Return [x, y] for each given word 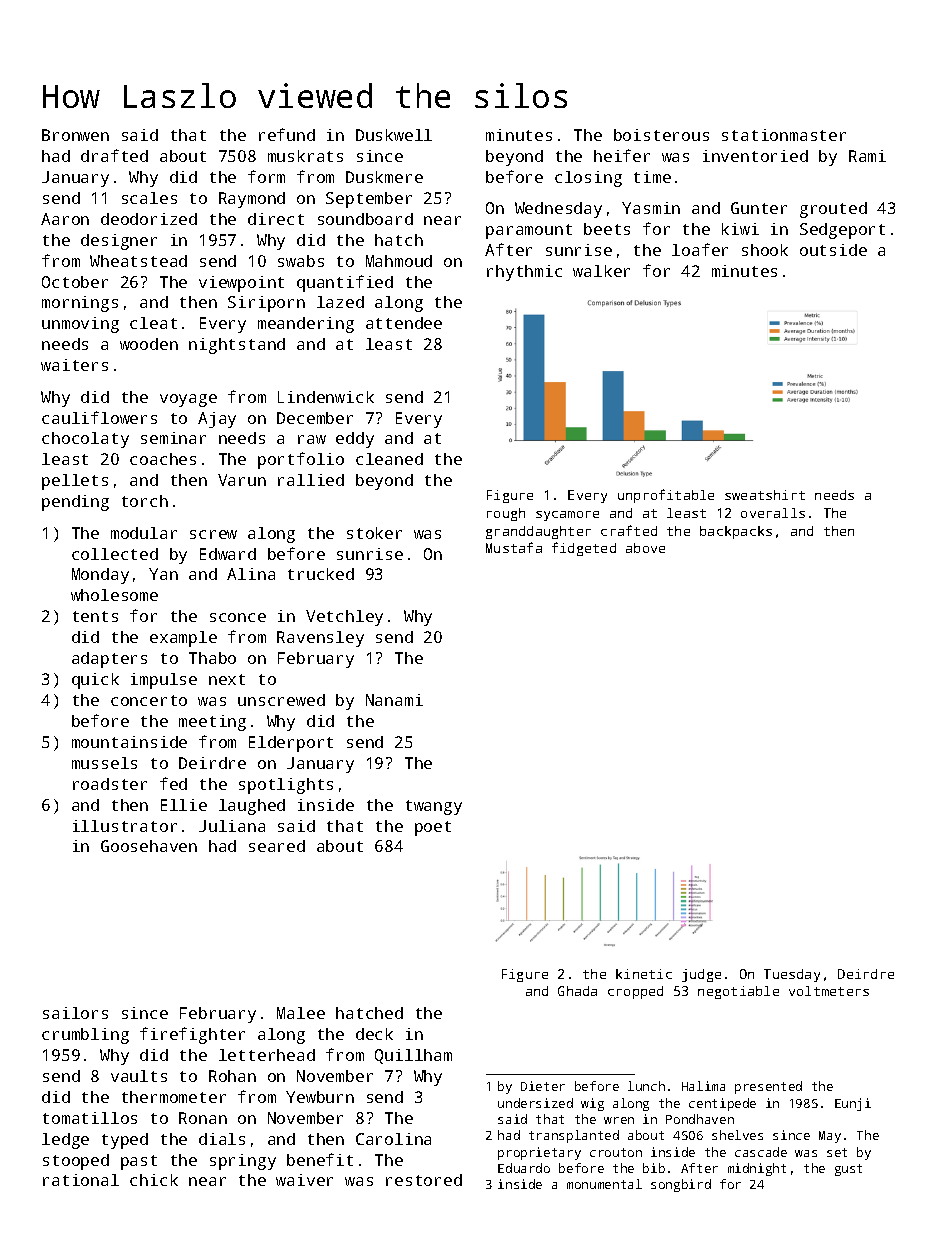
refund [287, 134]
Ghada [577, 991]
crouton [616, 1152]
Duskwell [394, 135]
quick [95, 681]
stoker [374, 533]
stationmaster [784, 135]
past [139, 1162]
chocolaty [85, 440]
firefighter [192, 1035]
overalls [773, 513]
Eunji [853, 1104]
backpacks [736, 532]
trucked [321, 574]
